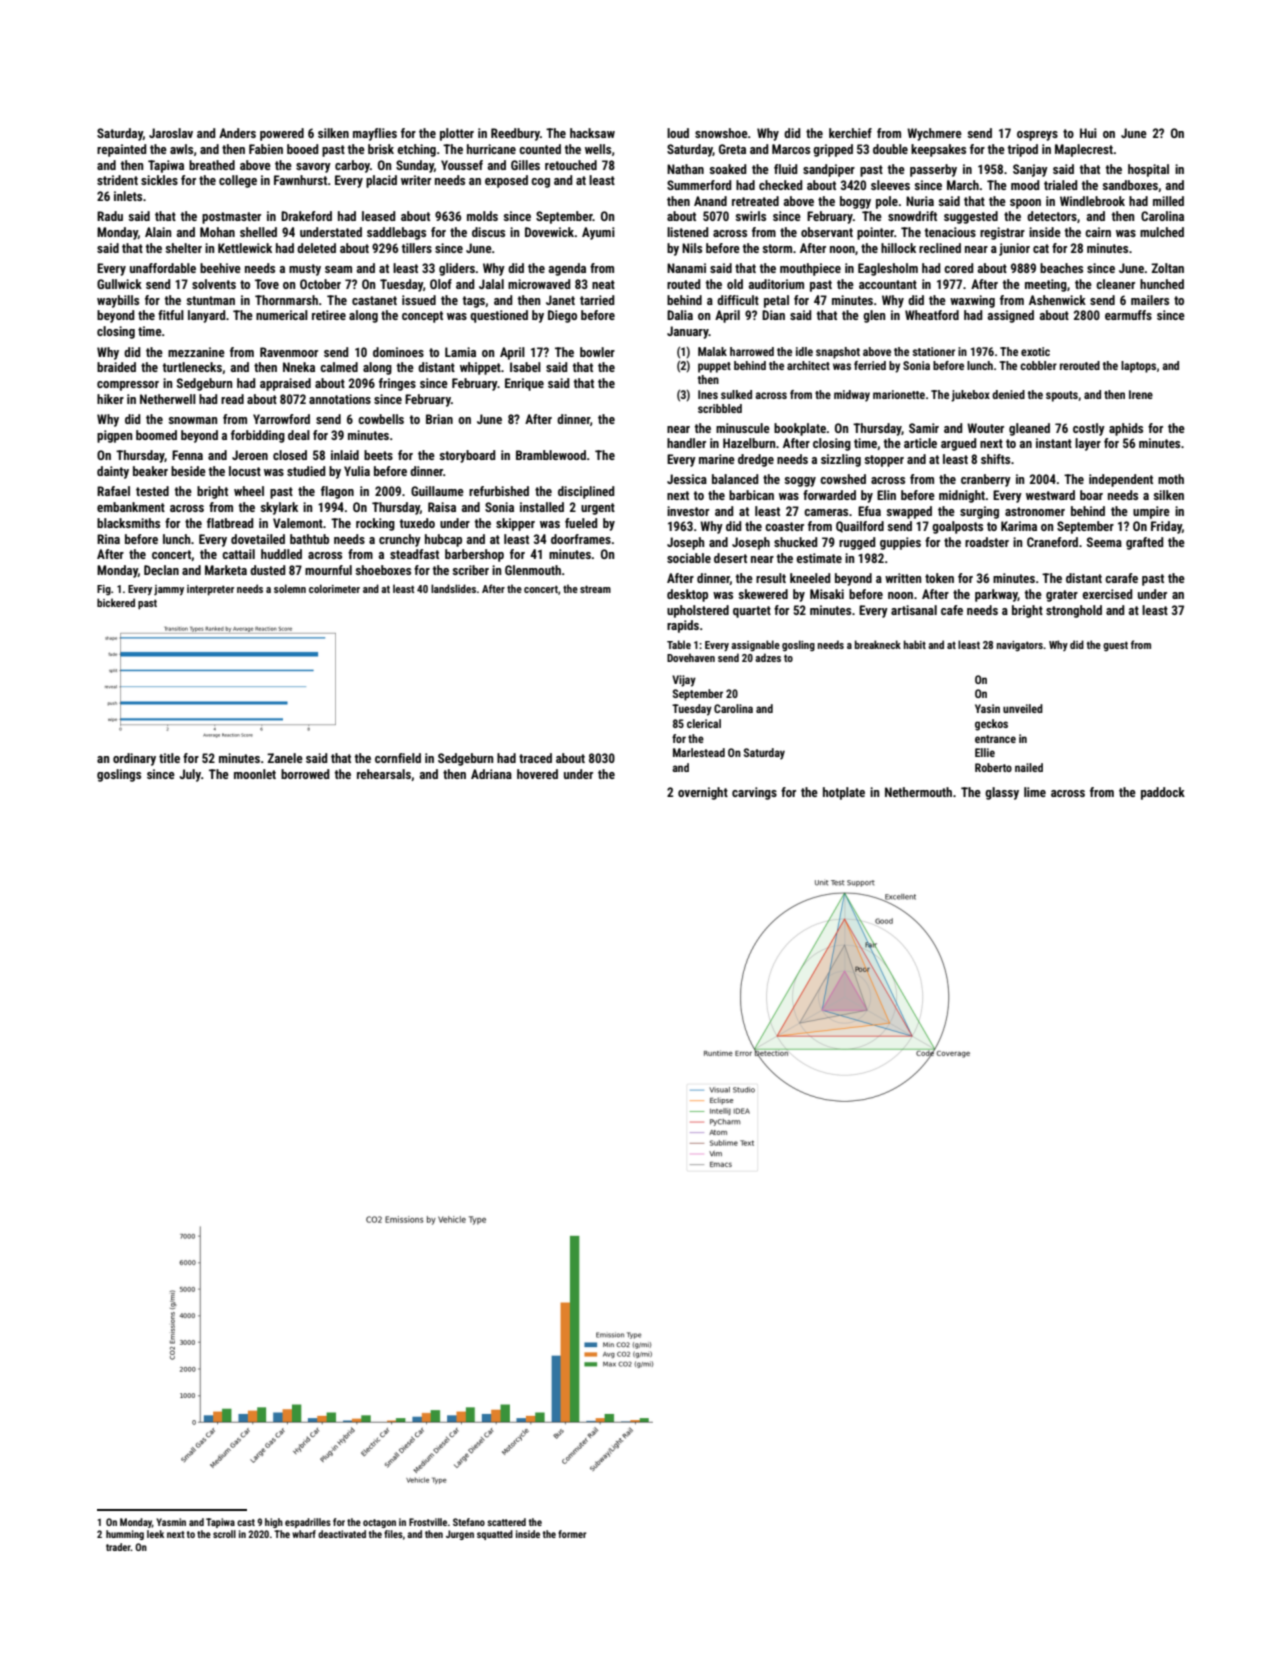 The width and height of the screenshot is (1282, 1659). Describe the element at coordinates (506, 1522) in the screenshot. I see `scattered` at that location.
